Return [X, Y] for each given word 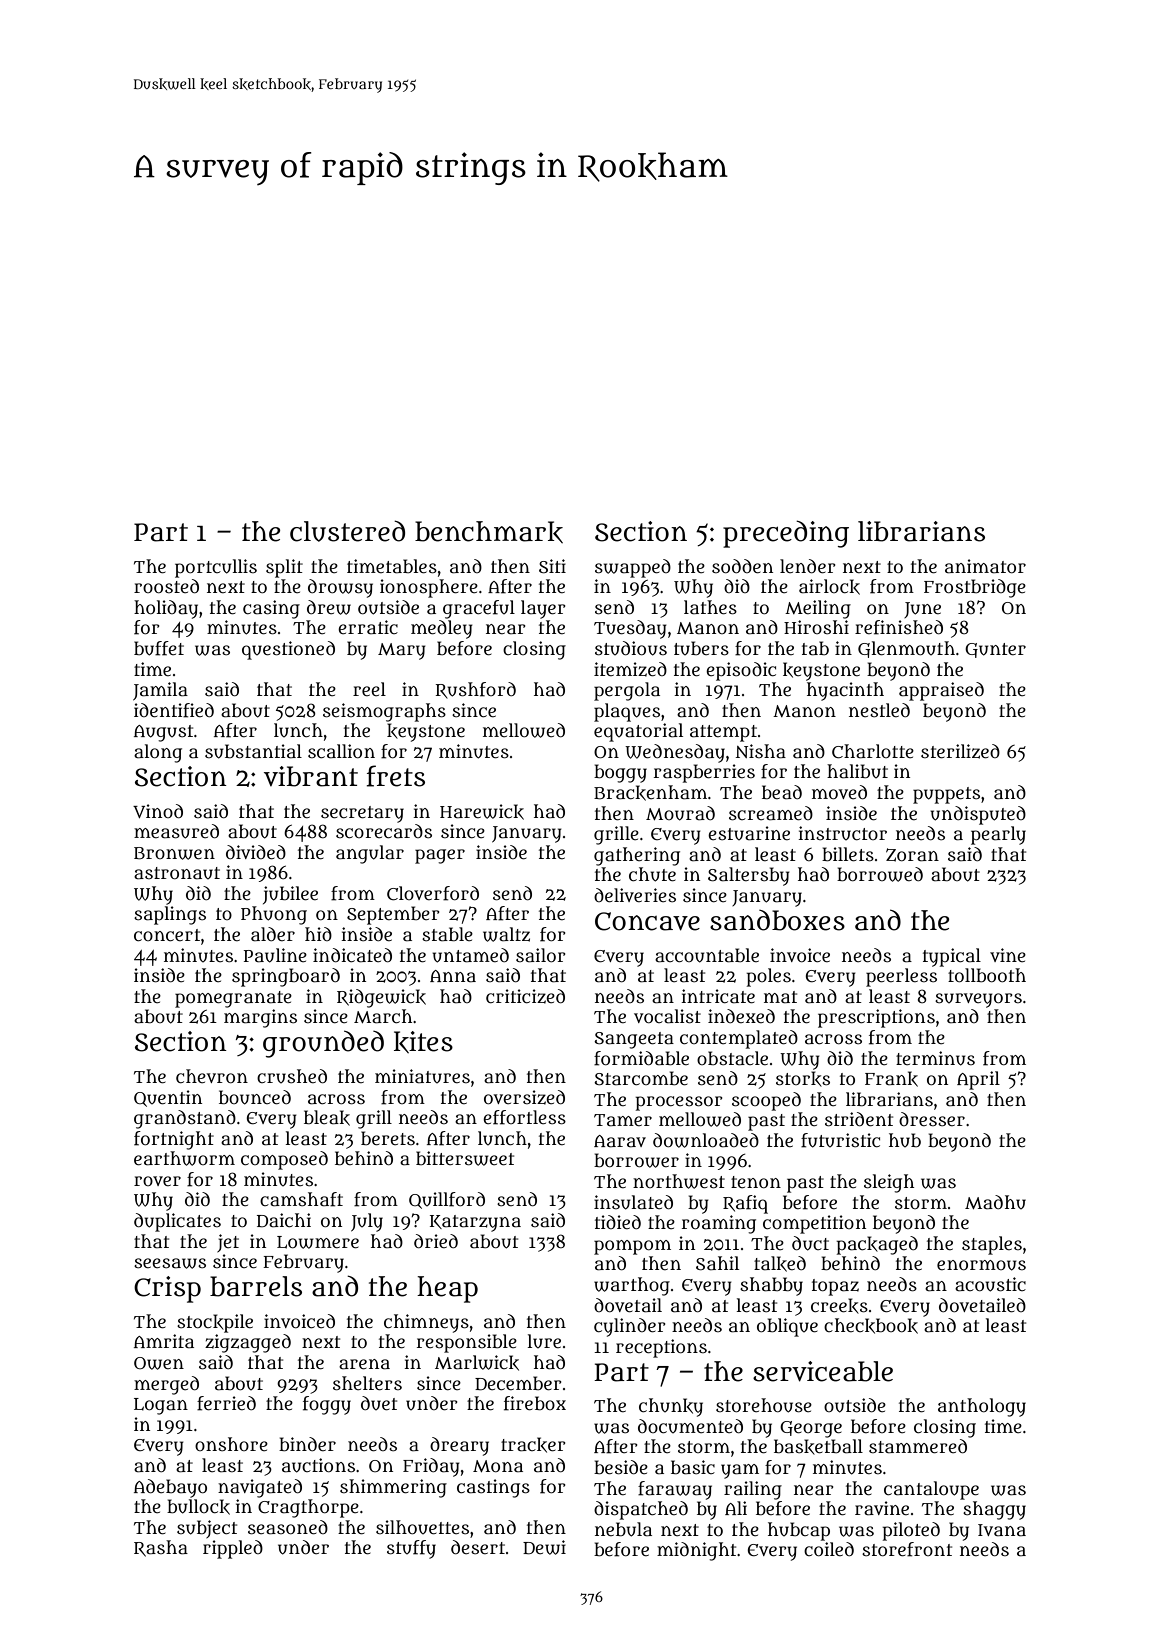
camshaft [301, 1199]
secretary [362, 814]
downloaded [706, 1140]
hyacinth [845, 691]
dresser [932, 1119]
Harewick [482, 812]
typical [952, 957]
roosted [166, 586]
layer [543, 609]
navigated [260, 1488]
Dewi [544, 1547]
